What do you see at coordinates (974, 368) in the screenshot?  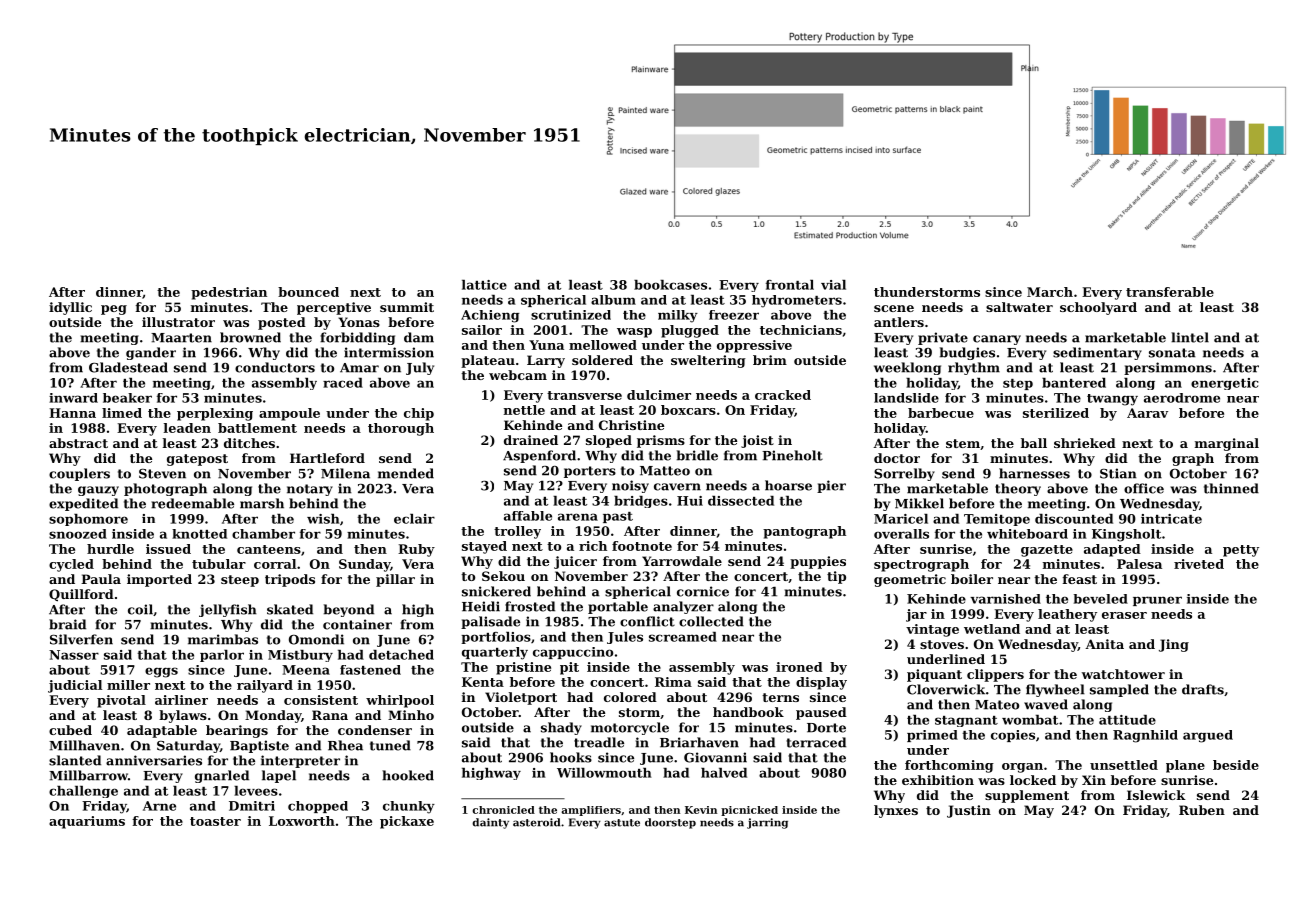 I see `rhythm` at bounding box center [974, 368].
